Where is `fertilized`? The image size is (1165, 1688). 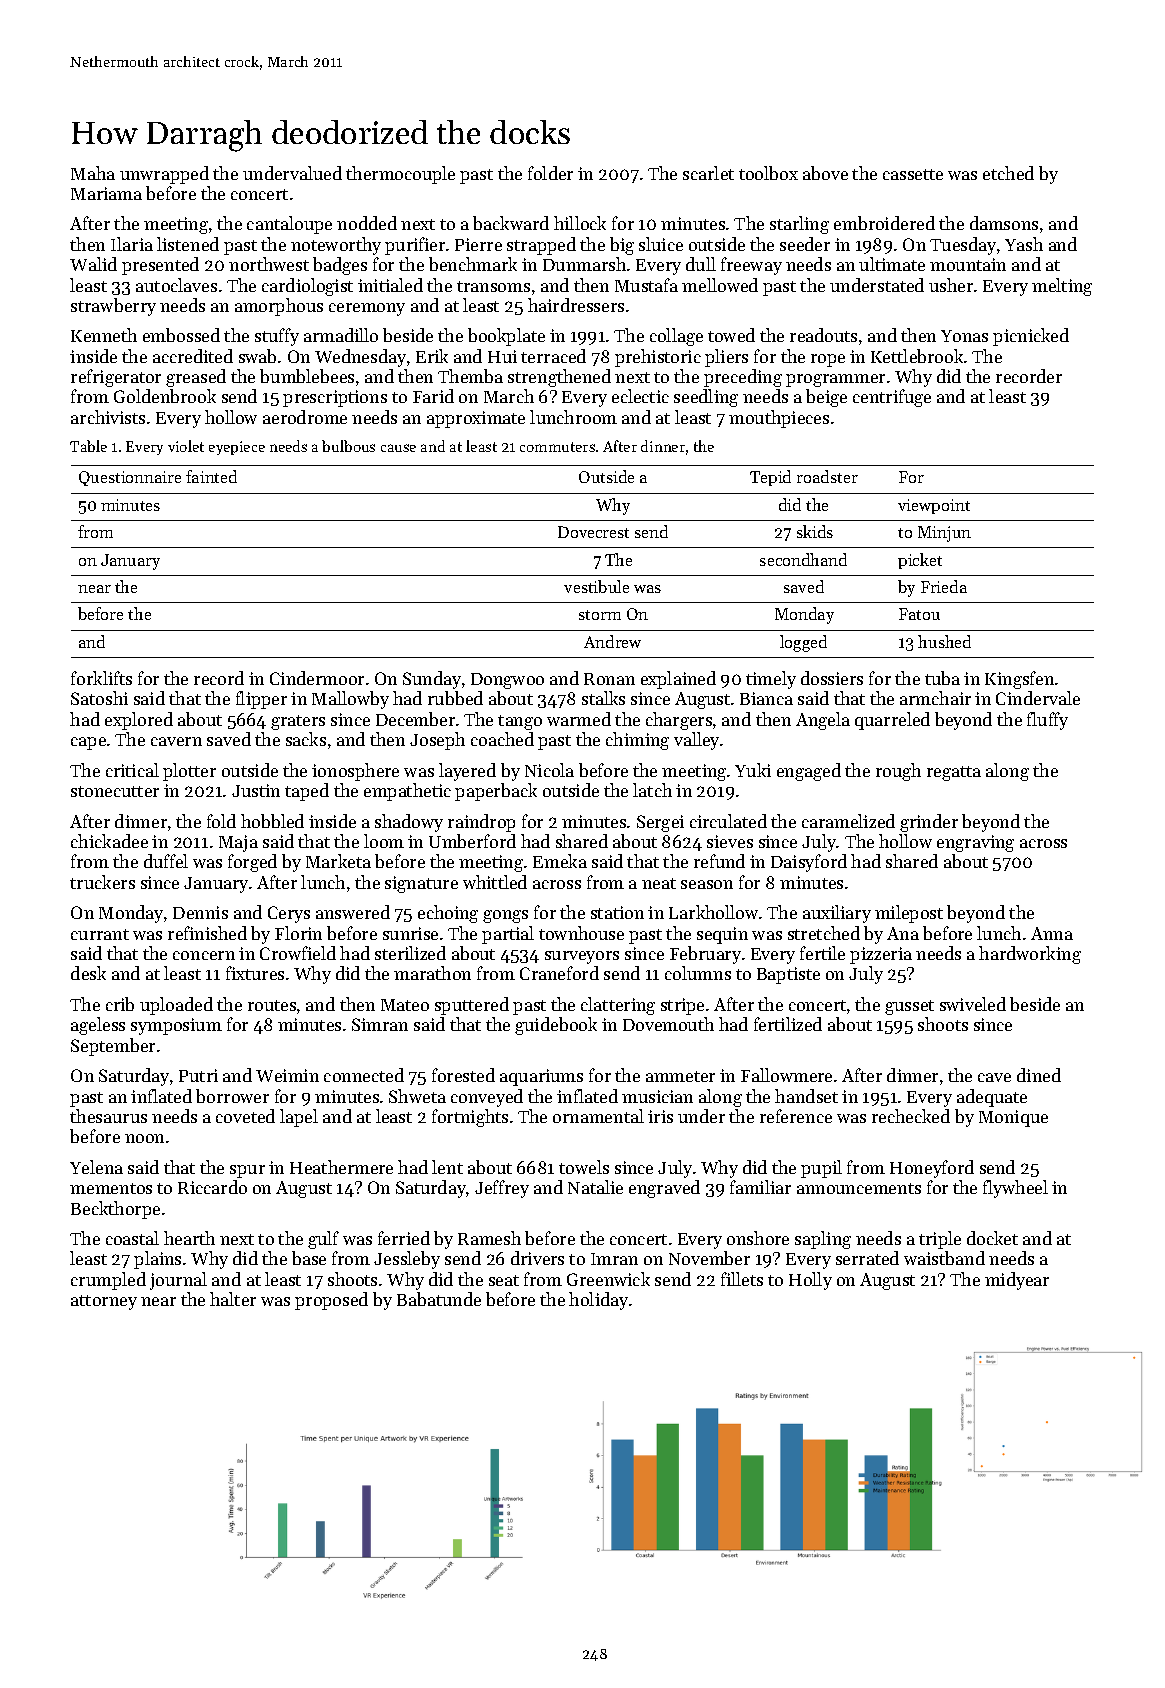 fertilized is located at coordinates (788, 1024).
